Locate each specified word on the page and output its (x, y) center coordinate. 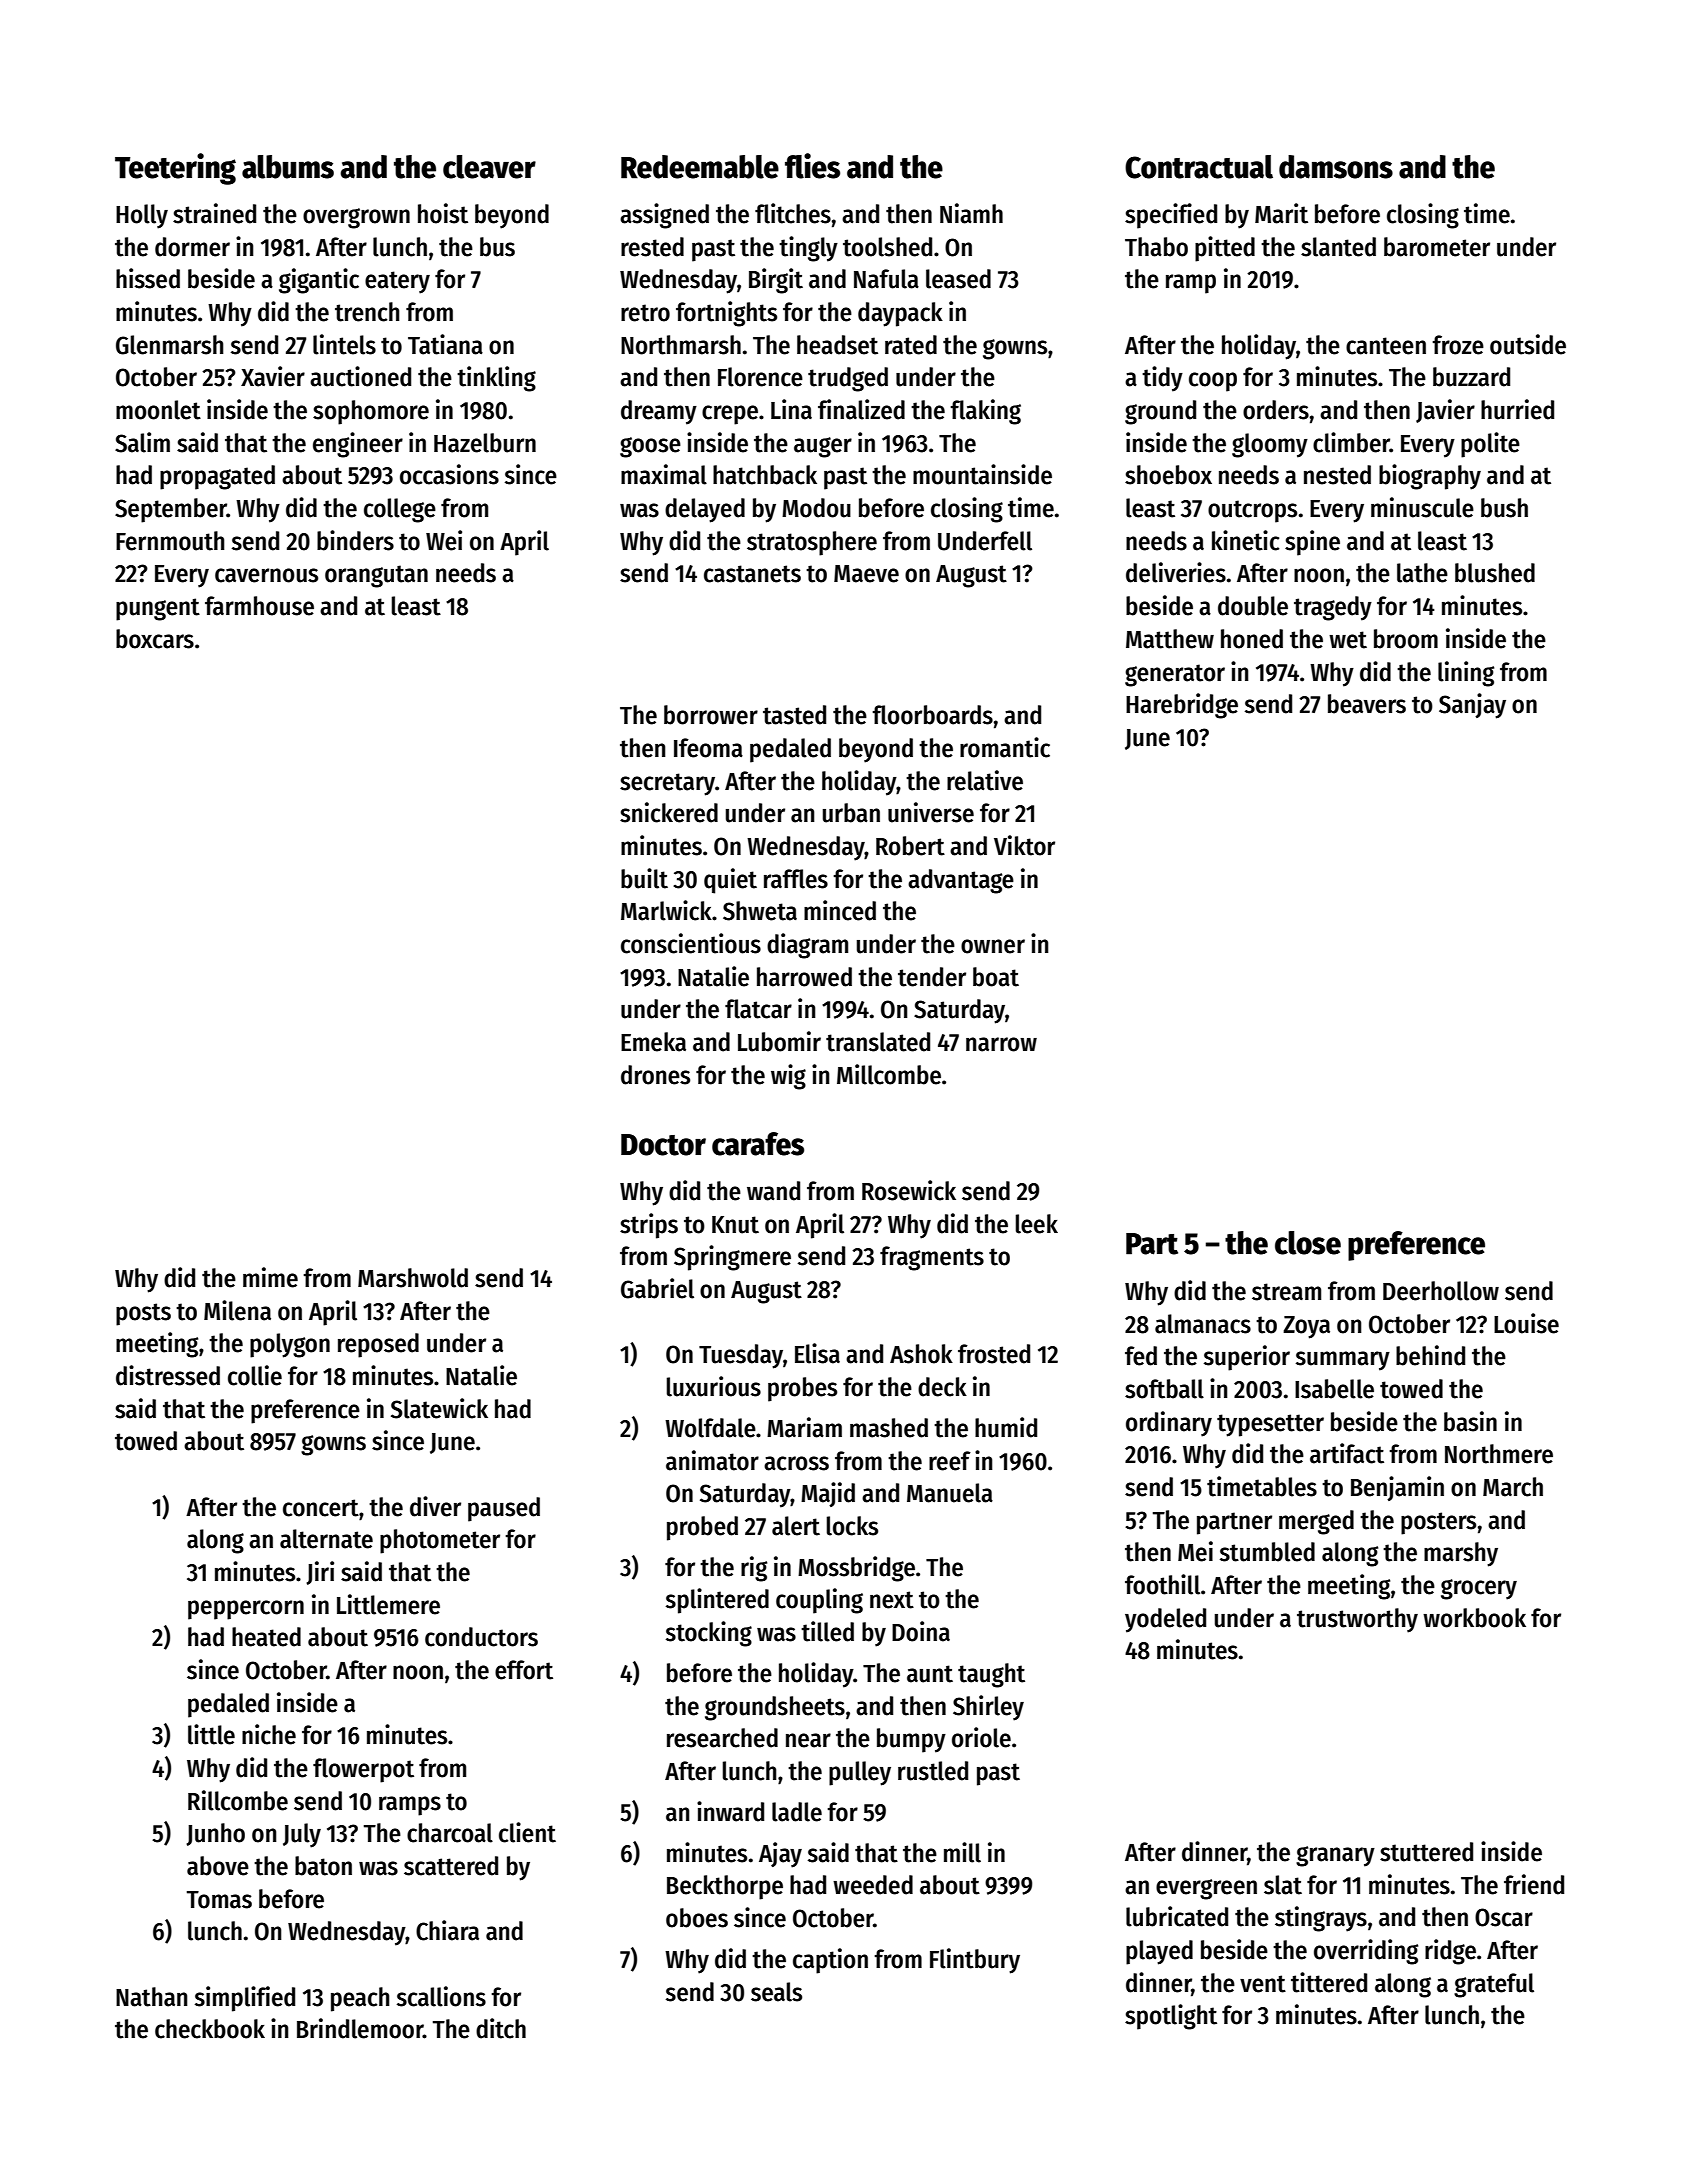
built (644, 878)
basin (1470, 1421)
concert (321, 1508)
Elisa (817, 1353)
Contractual (1199, 167)
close (1308, 1243)
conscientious (691, 943)
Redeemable (700, 167)
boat (996, 977)
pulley (860, 1773)
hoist (443, 213)
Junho (215, 1834)
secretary (667, 784)
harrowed (804, 977)
